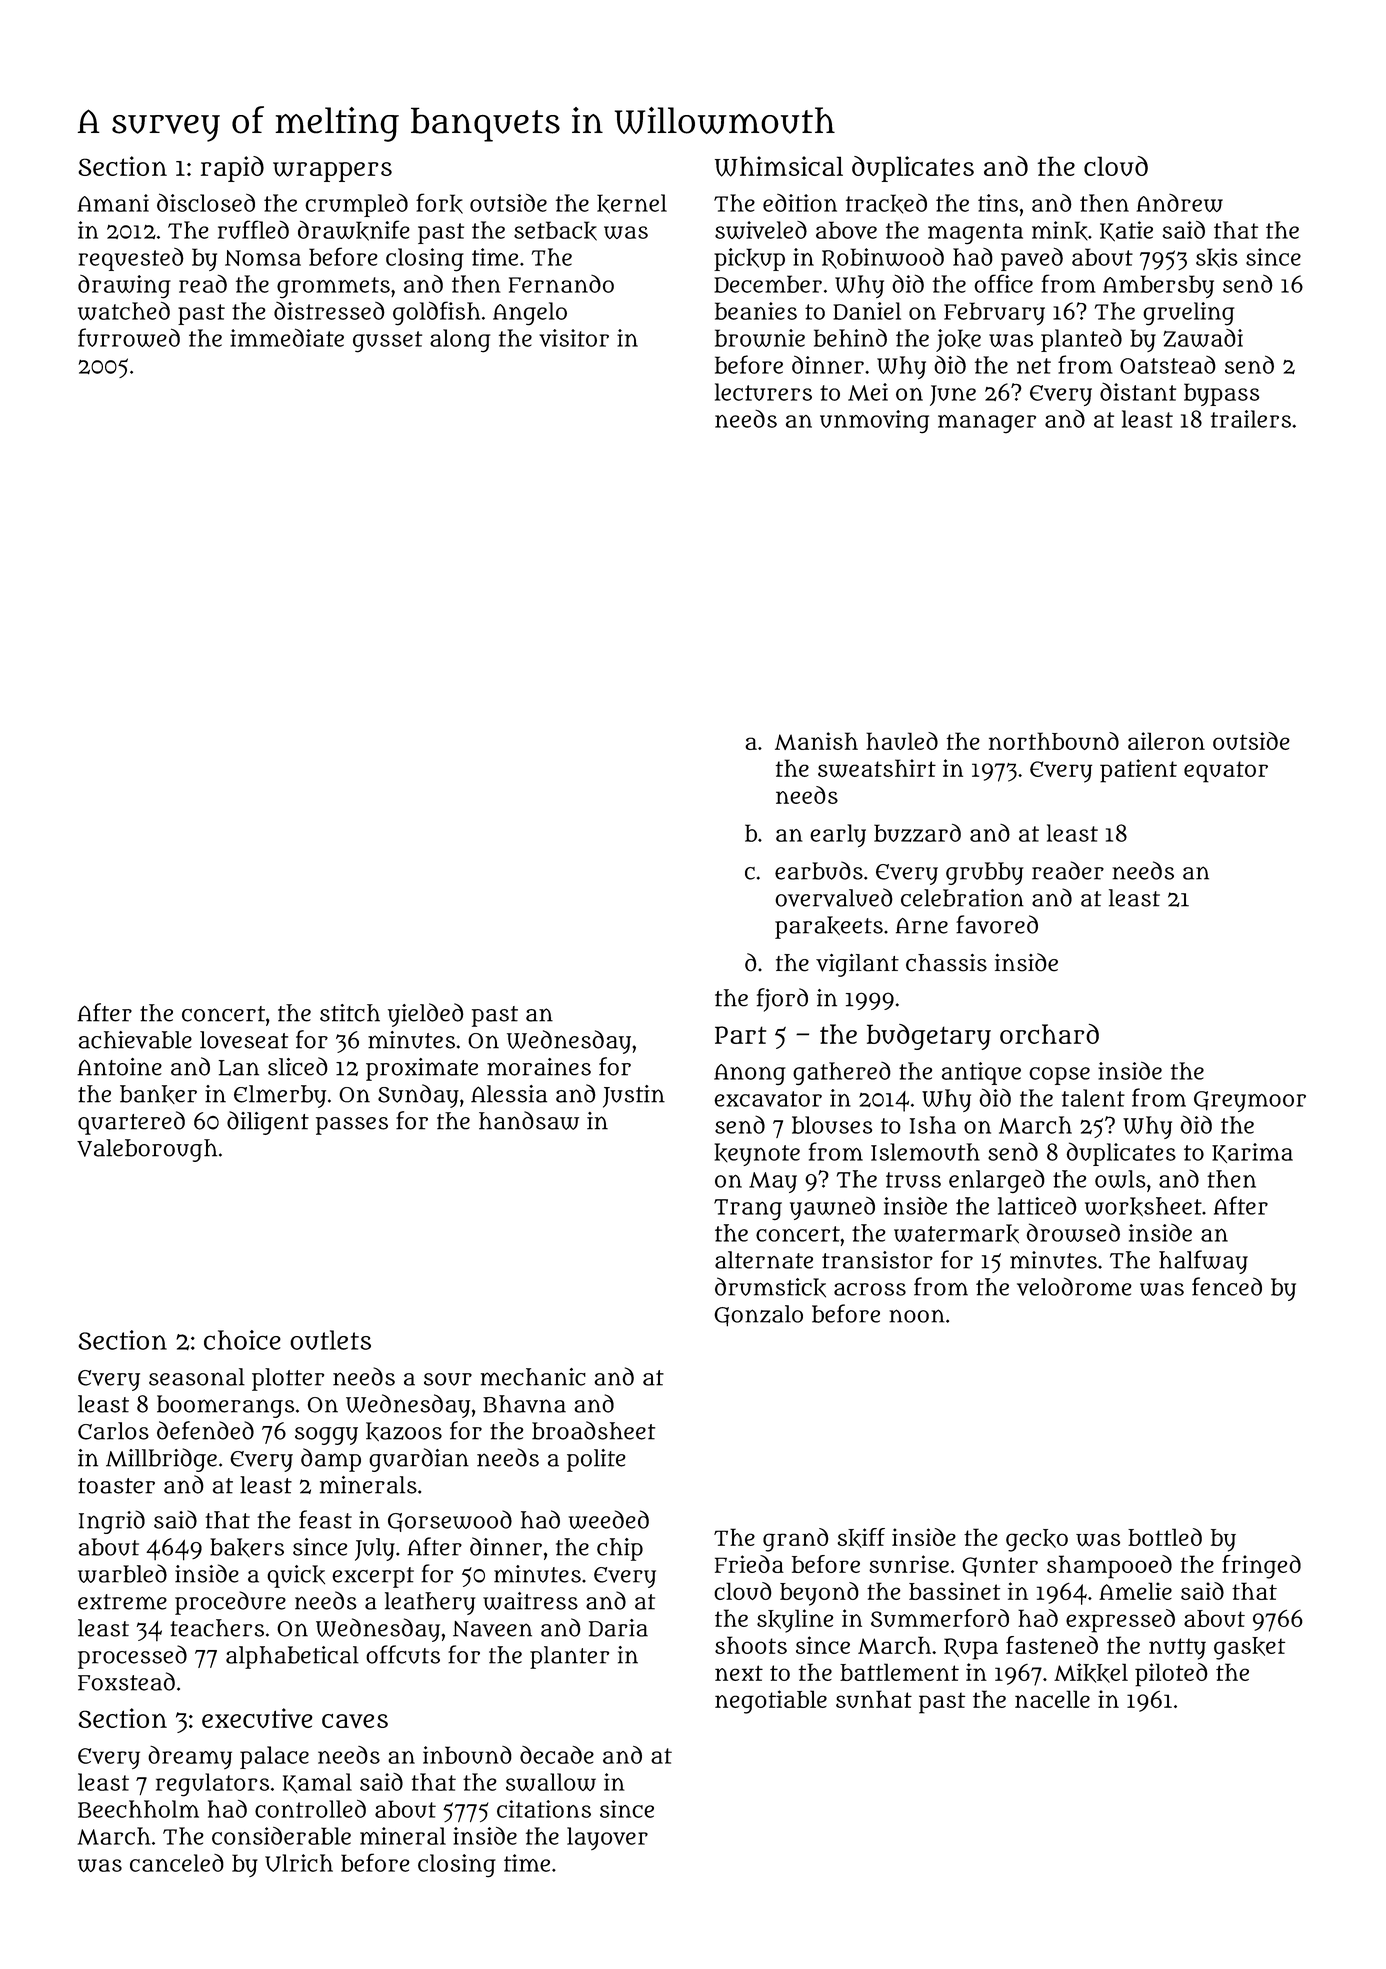 The width and height of the screenshot is (1386, 1969). What do you see at coordinates (985, 873) in the screenshot?
I see `grubby` at bounding box center [985, 873].
